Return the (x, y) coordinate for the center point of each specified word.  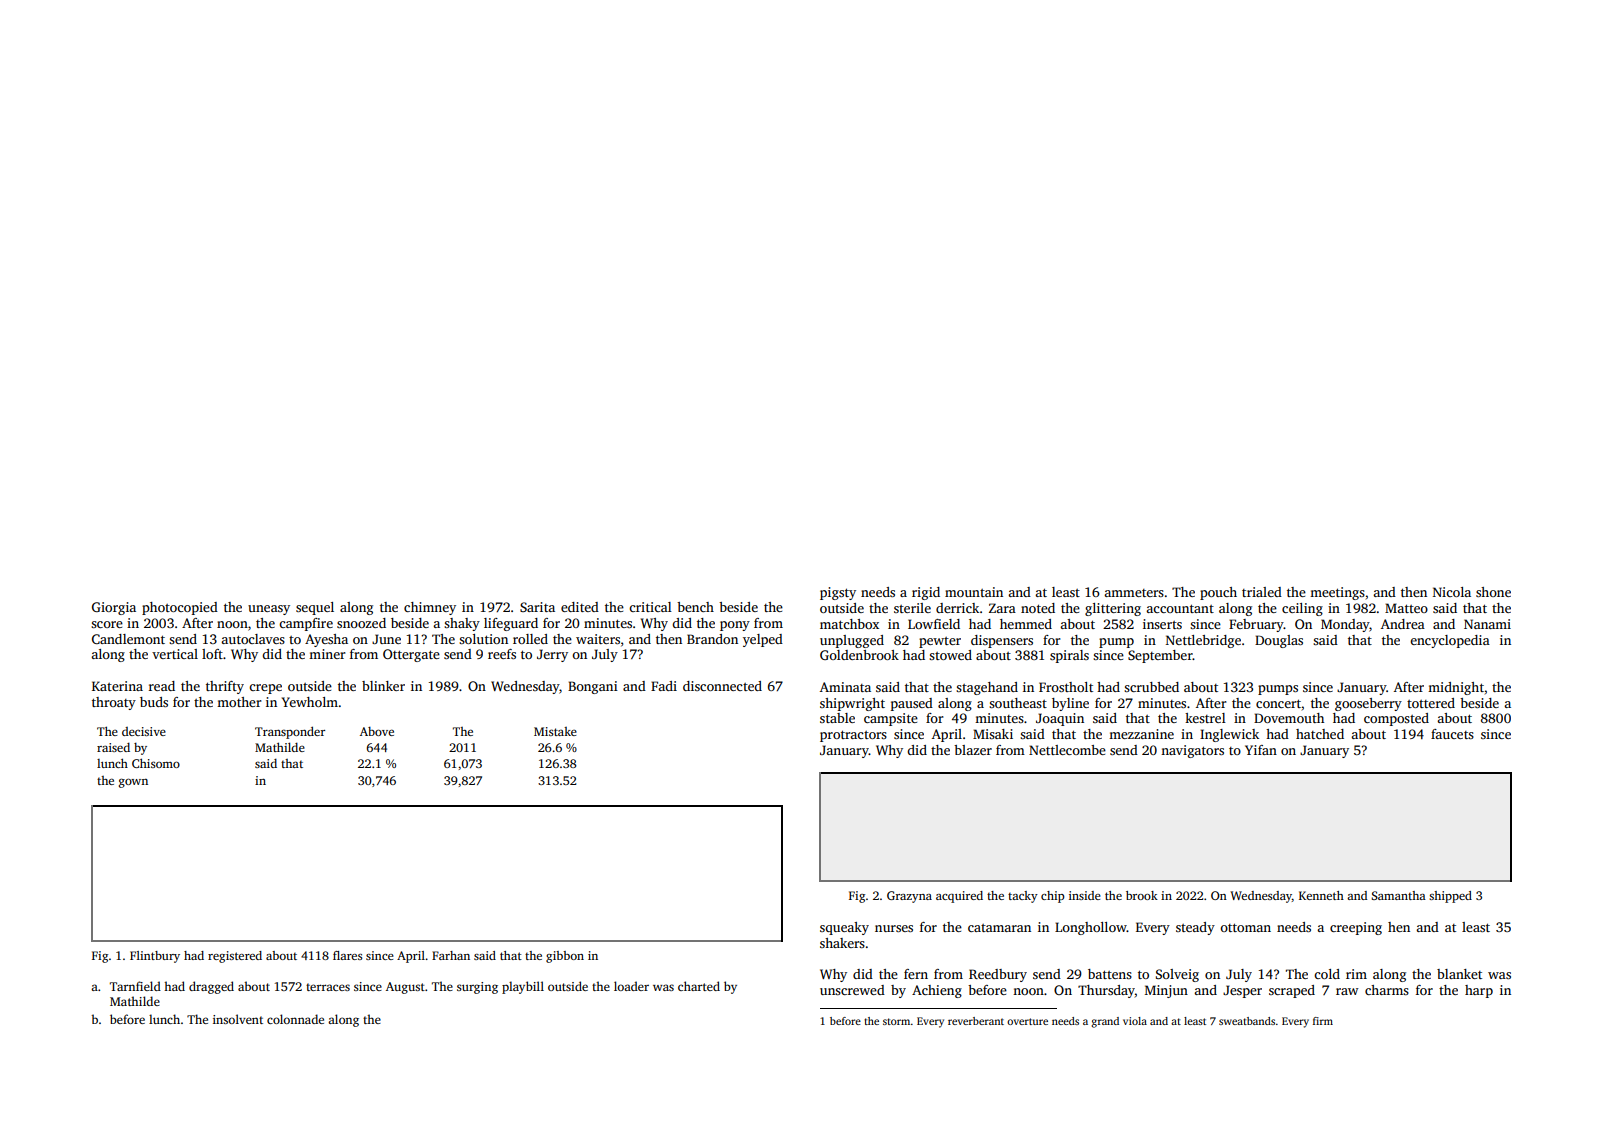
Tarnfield (135, 986)
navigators (1192, 751)
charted (699, 986)
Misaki (993, 734)
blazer (973, 750)
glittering (1113, 609)
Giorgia (114, 608)
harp (1479, 991)
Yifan (1261, 750)
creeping (1356, 928)
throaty (114, 703)
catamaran (999, 928)
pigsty (838, 593)
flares (347, 955)
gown (133, 783)
